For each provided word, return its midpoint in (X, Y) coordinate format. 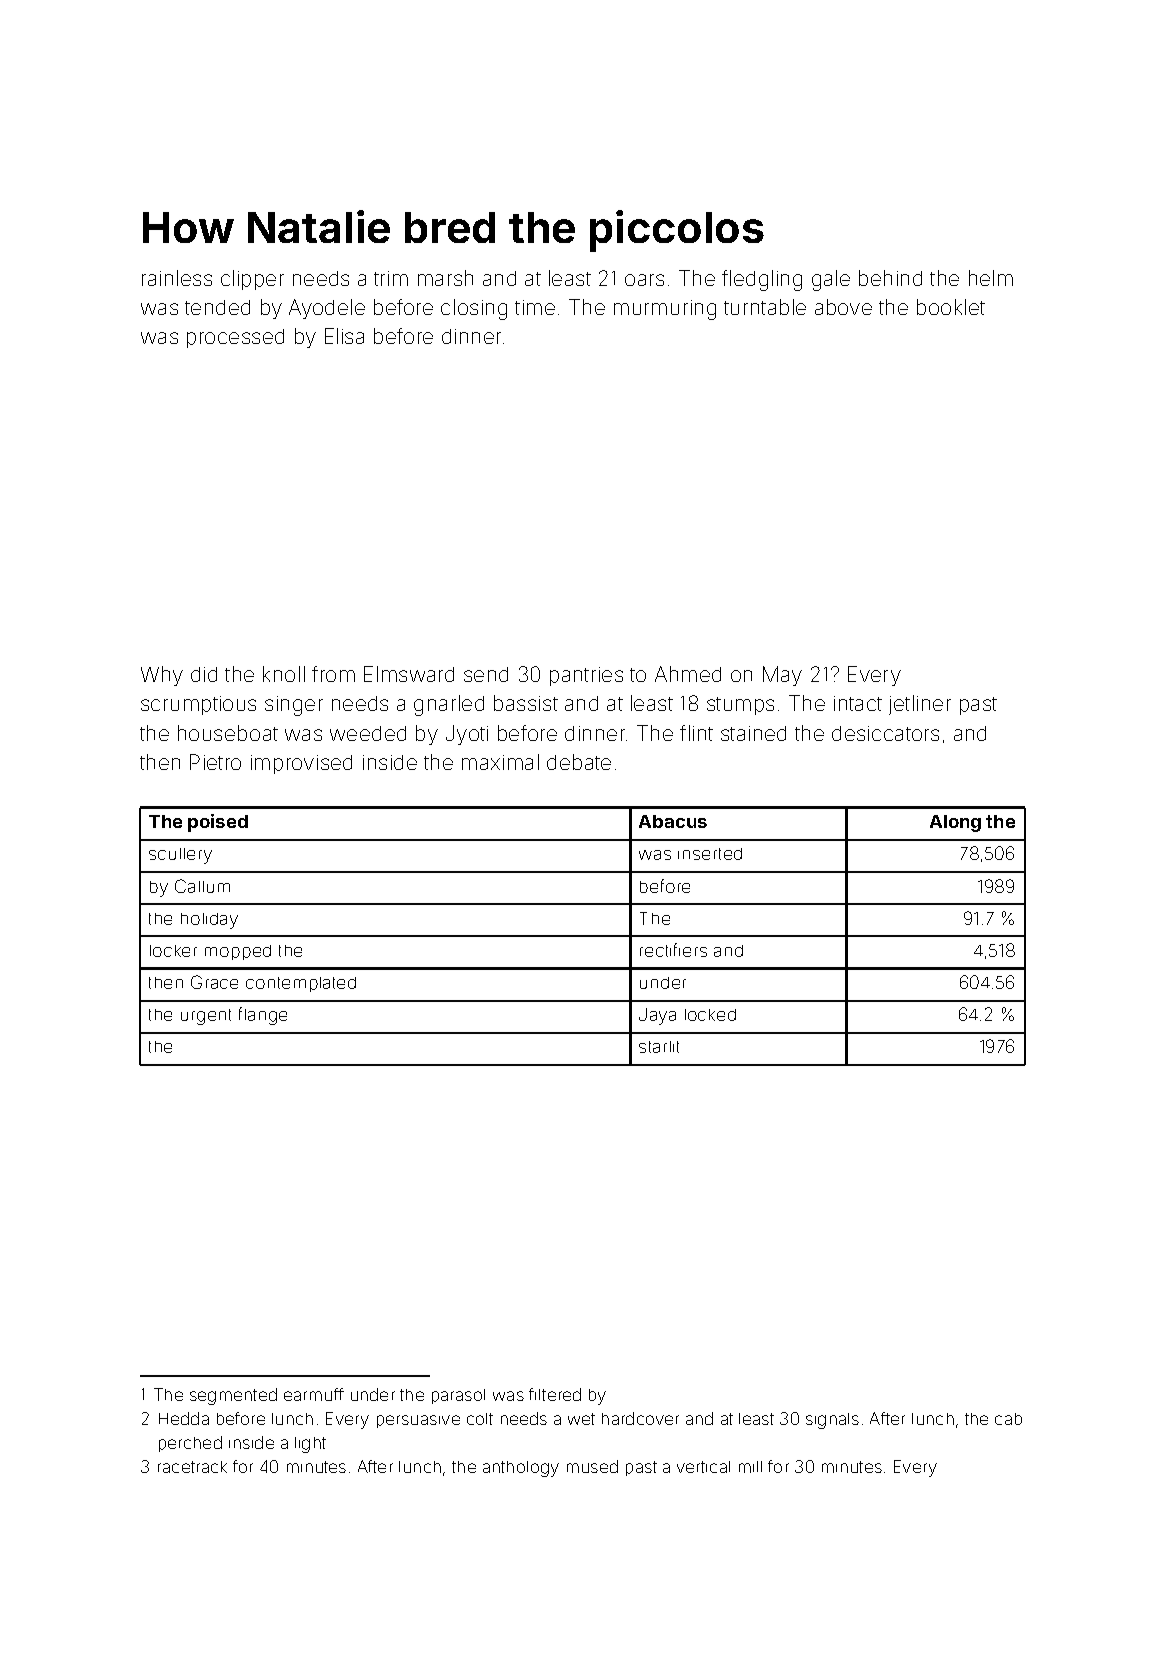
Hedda (184, 1418)
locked (710, 1015)
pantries (586, 676)
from (333, 674)
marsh (445, 278)
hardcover (640, 1418)
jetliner (920, 705)
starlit (659, 1047)
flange (263, 1016)
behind (890, 278)
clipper (252, 280)
